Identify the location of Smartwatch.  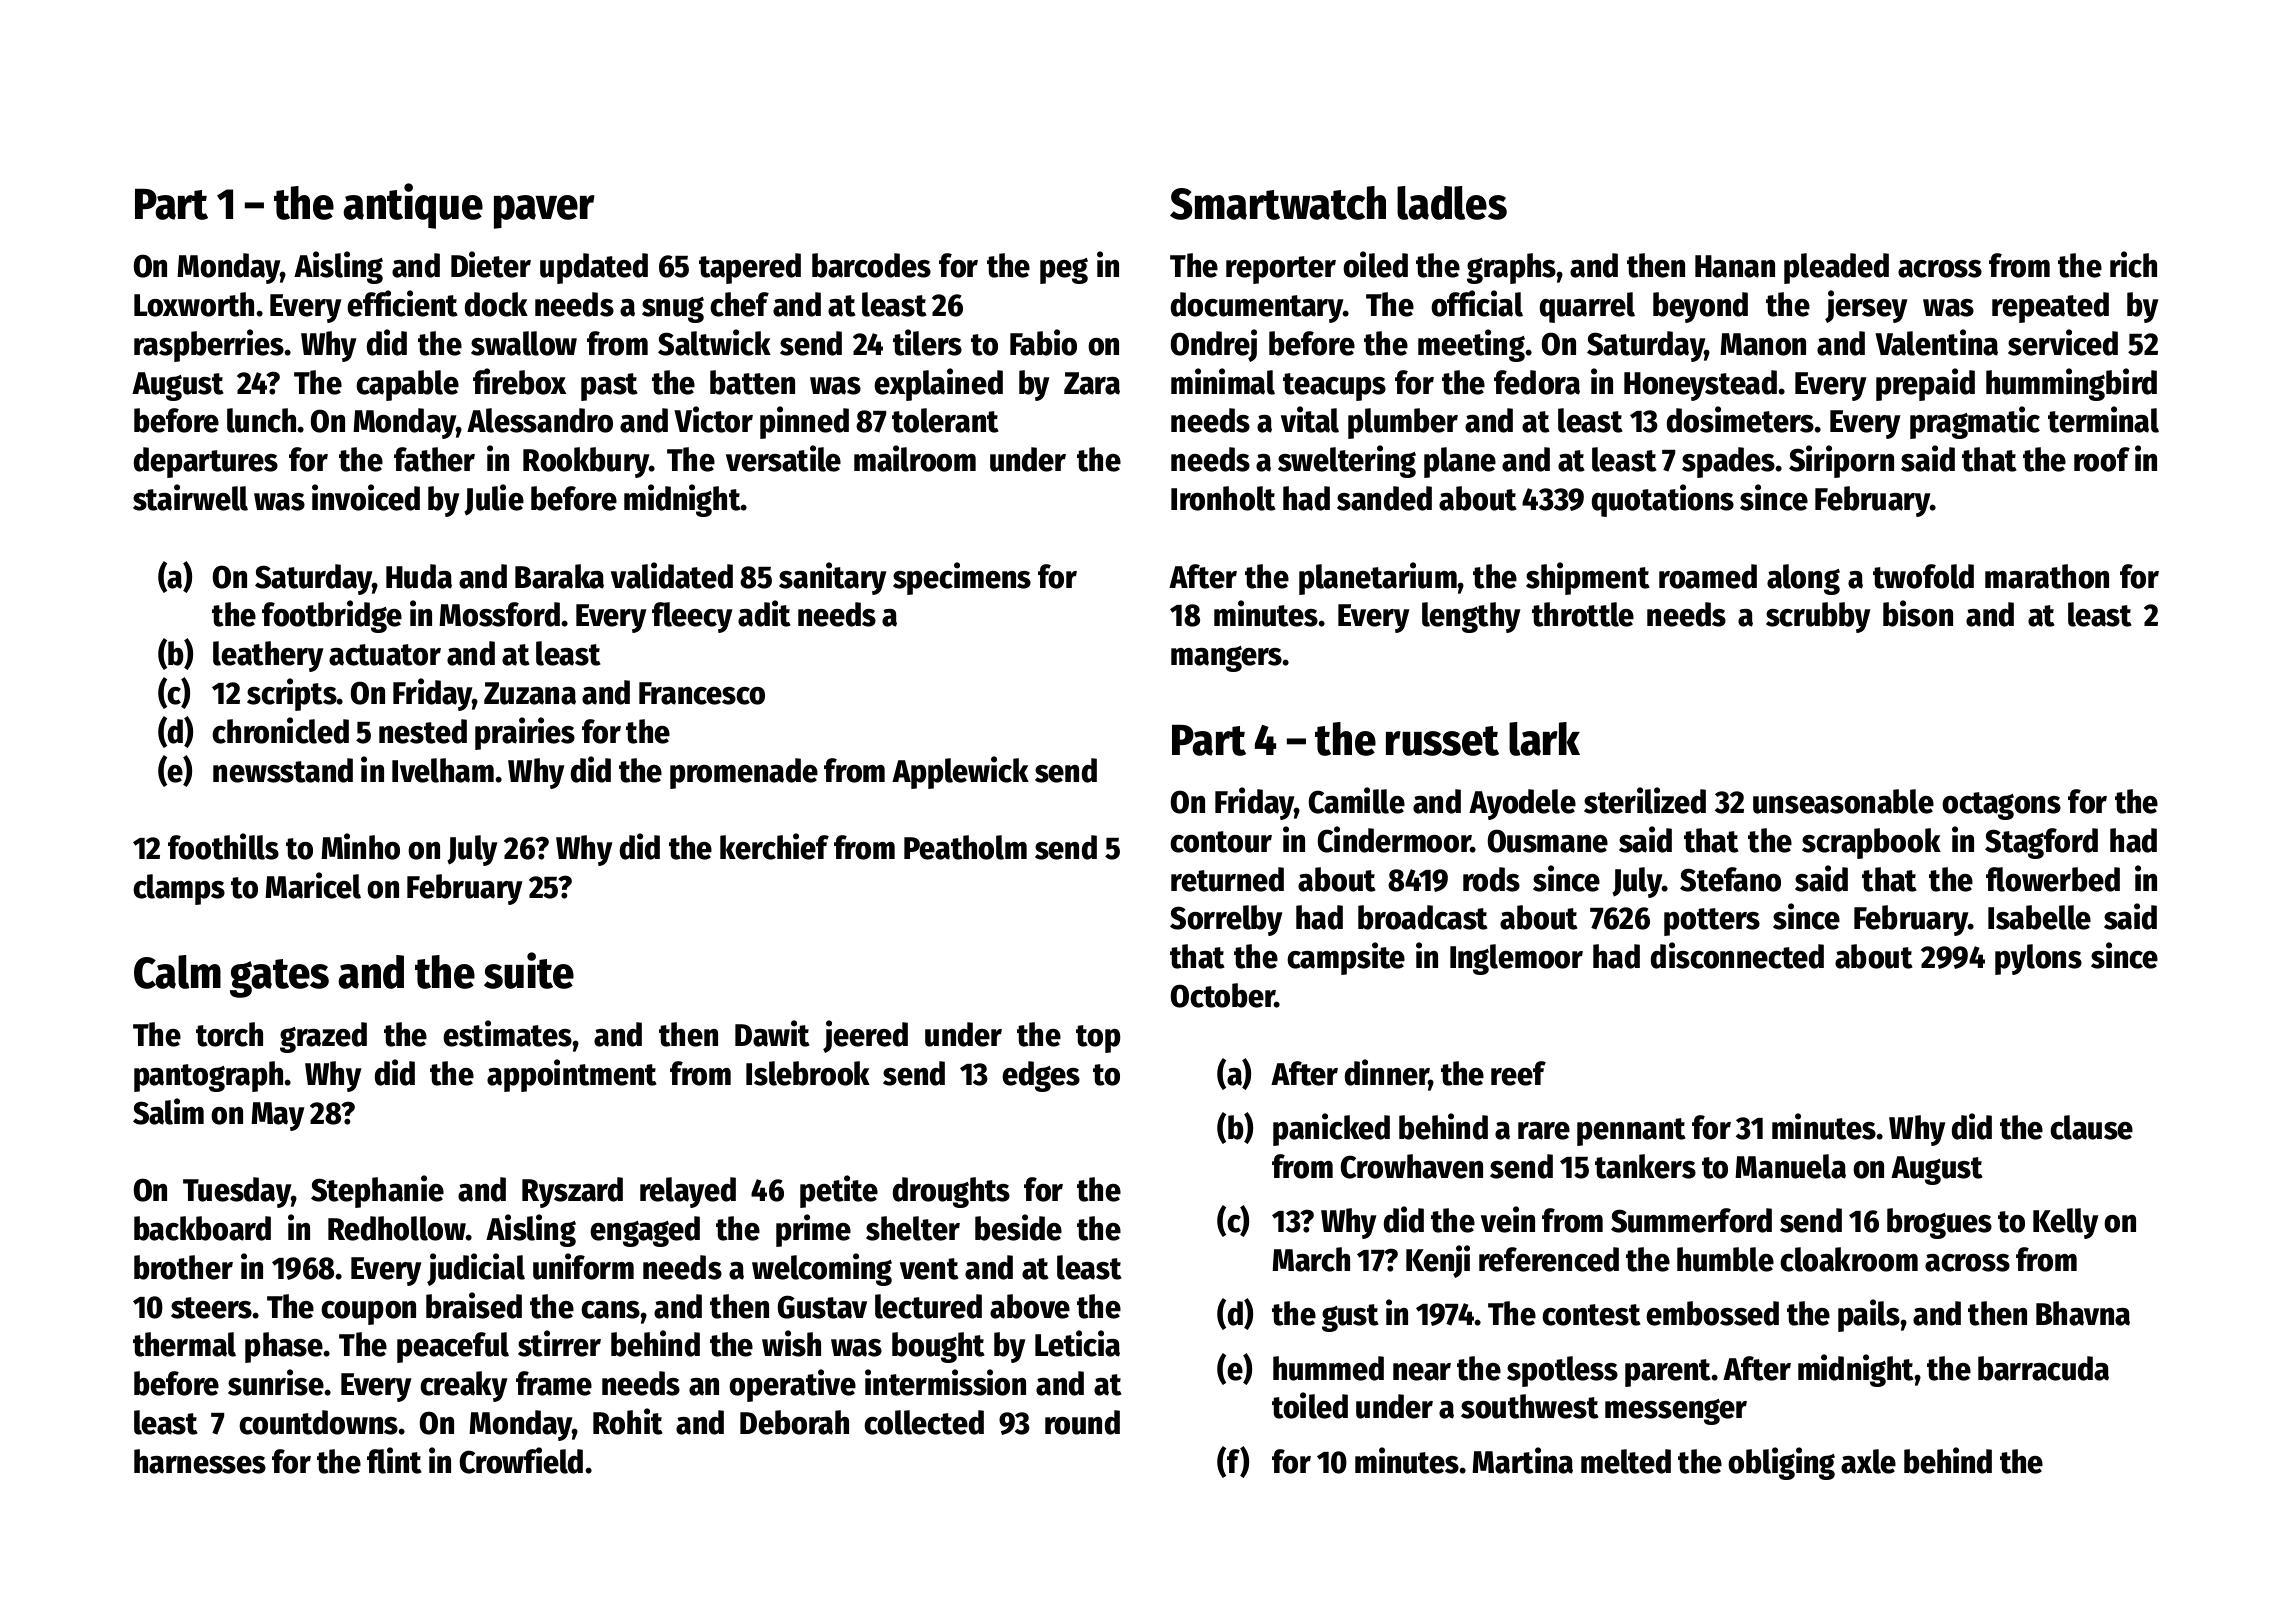
(1278, 203).
